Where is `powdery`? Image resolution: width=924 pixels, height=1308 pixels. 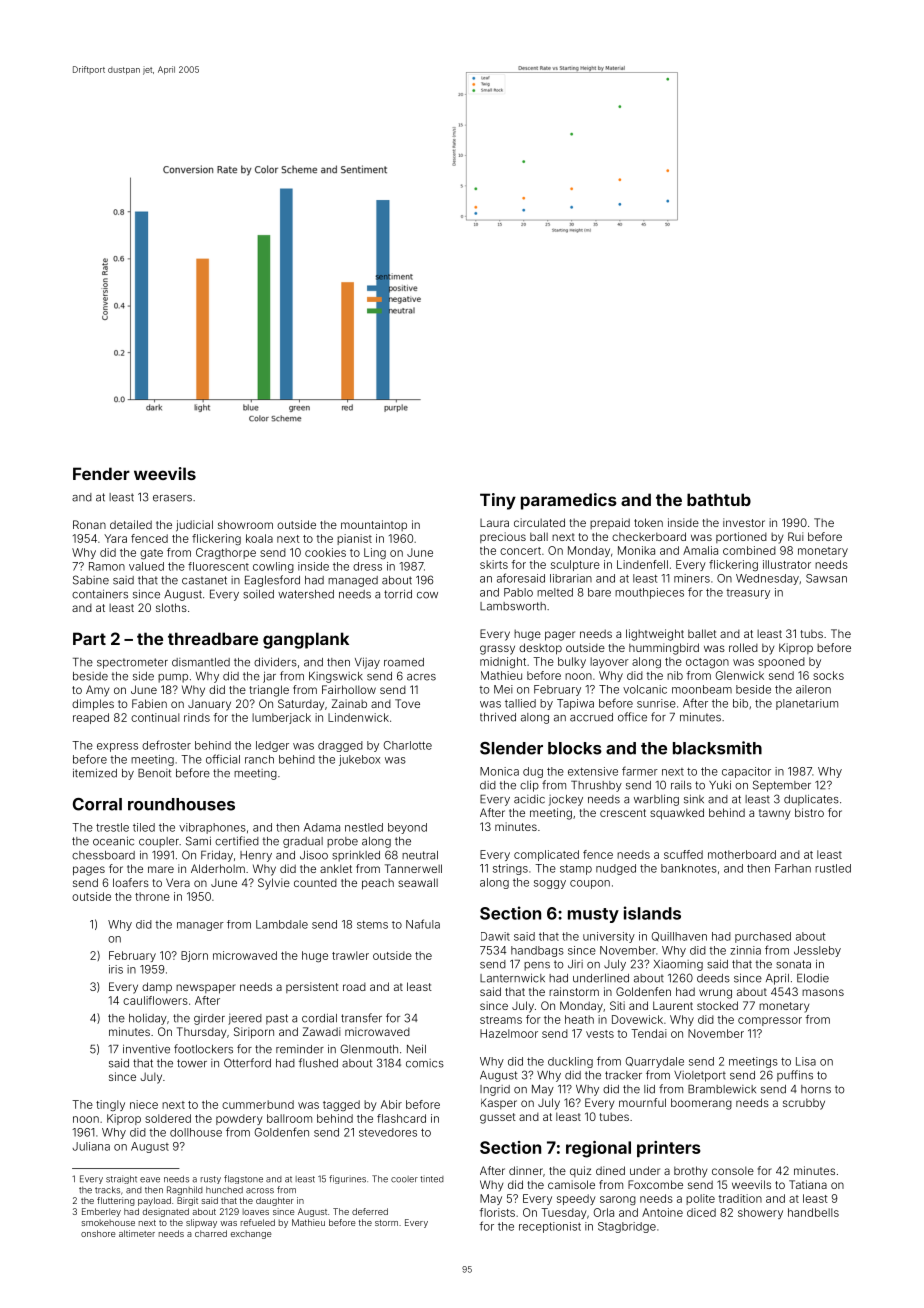
powdery is located at coordinates (239, 1119).
